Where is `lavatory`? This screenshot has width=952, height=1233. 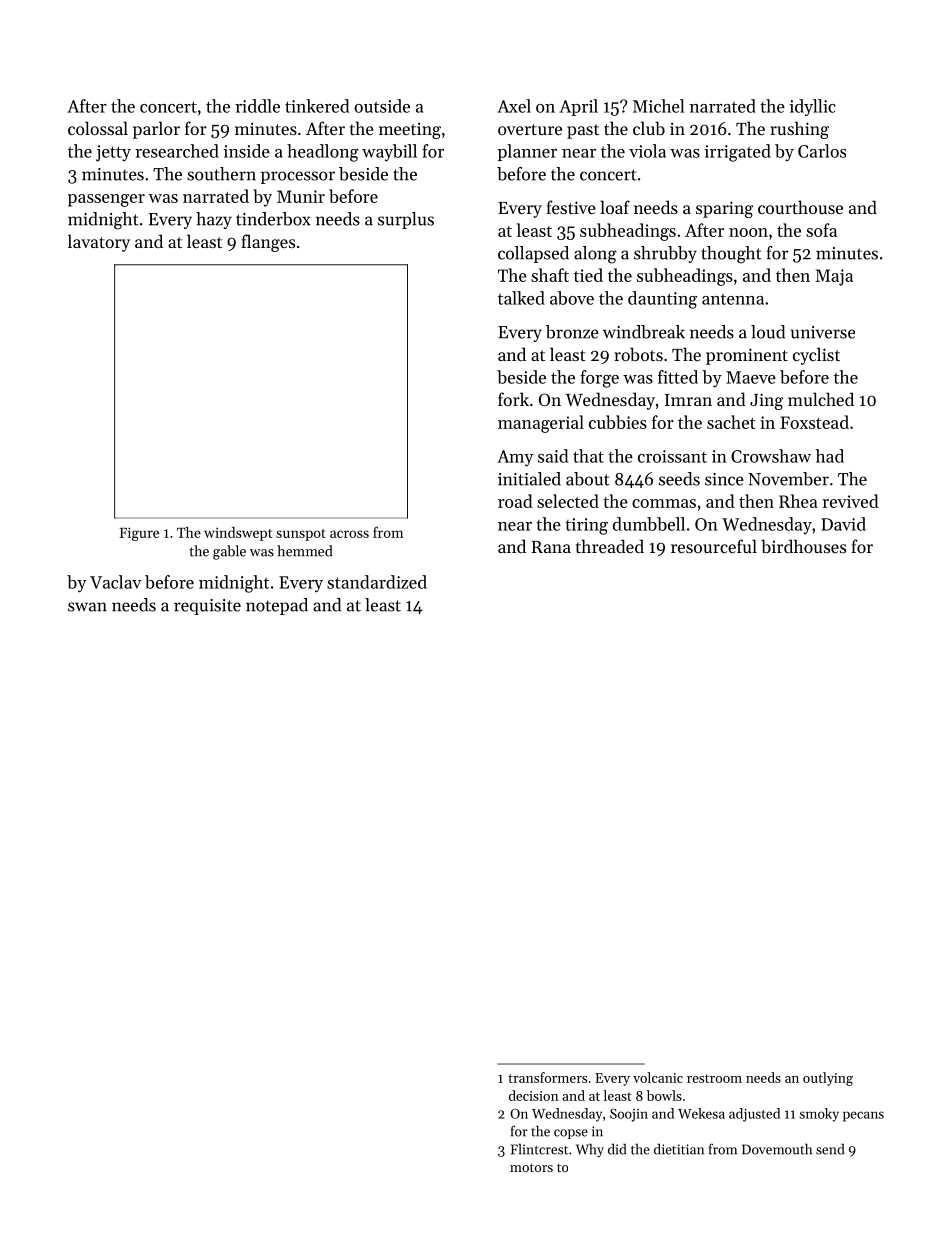
lavatory is located at coordinates (99, 243).
